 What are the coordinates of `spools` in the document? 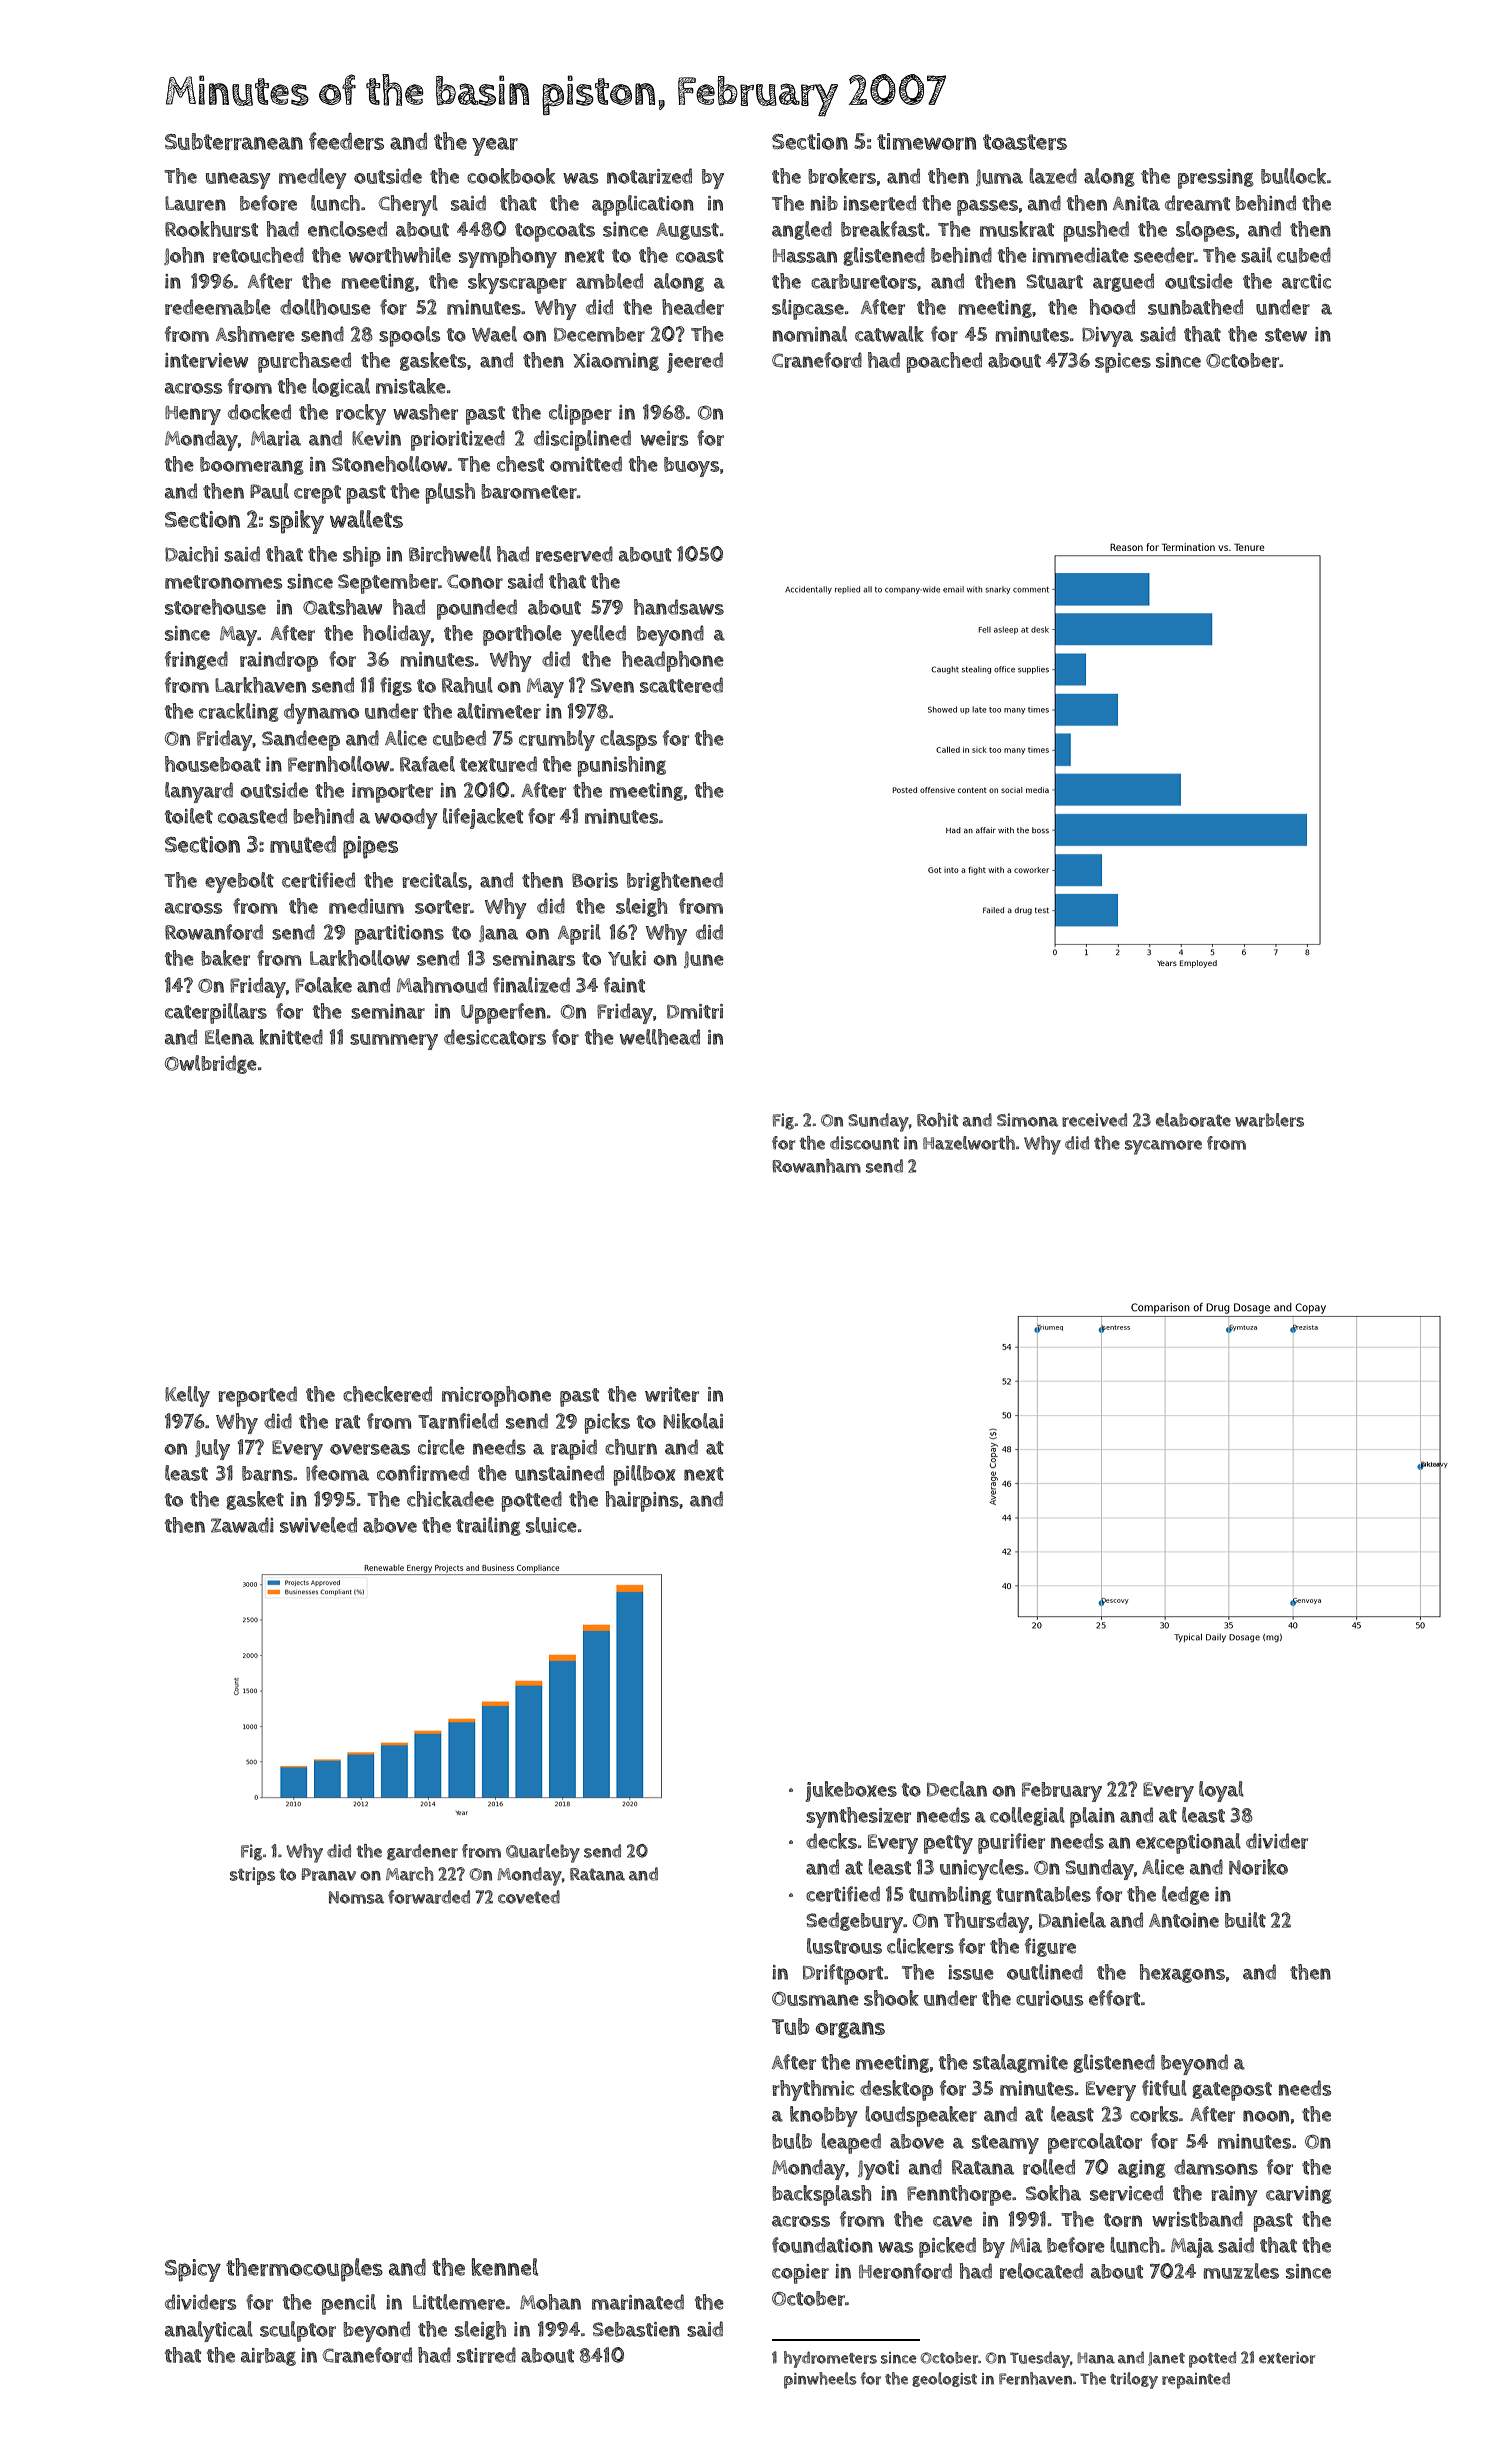 It's located at (409, 336).
